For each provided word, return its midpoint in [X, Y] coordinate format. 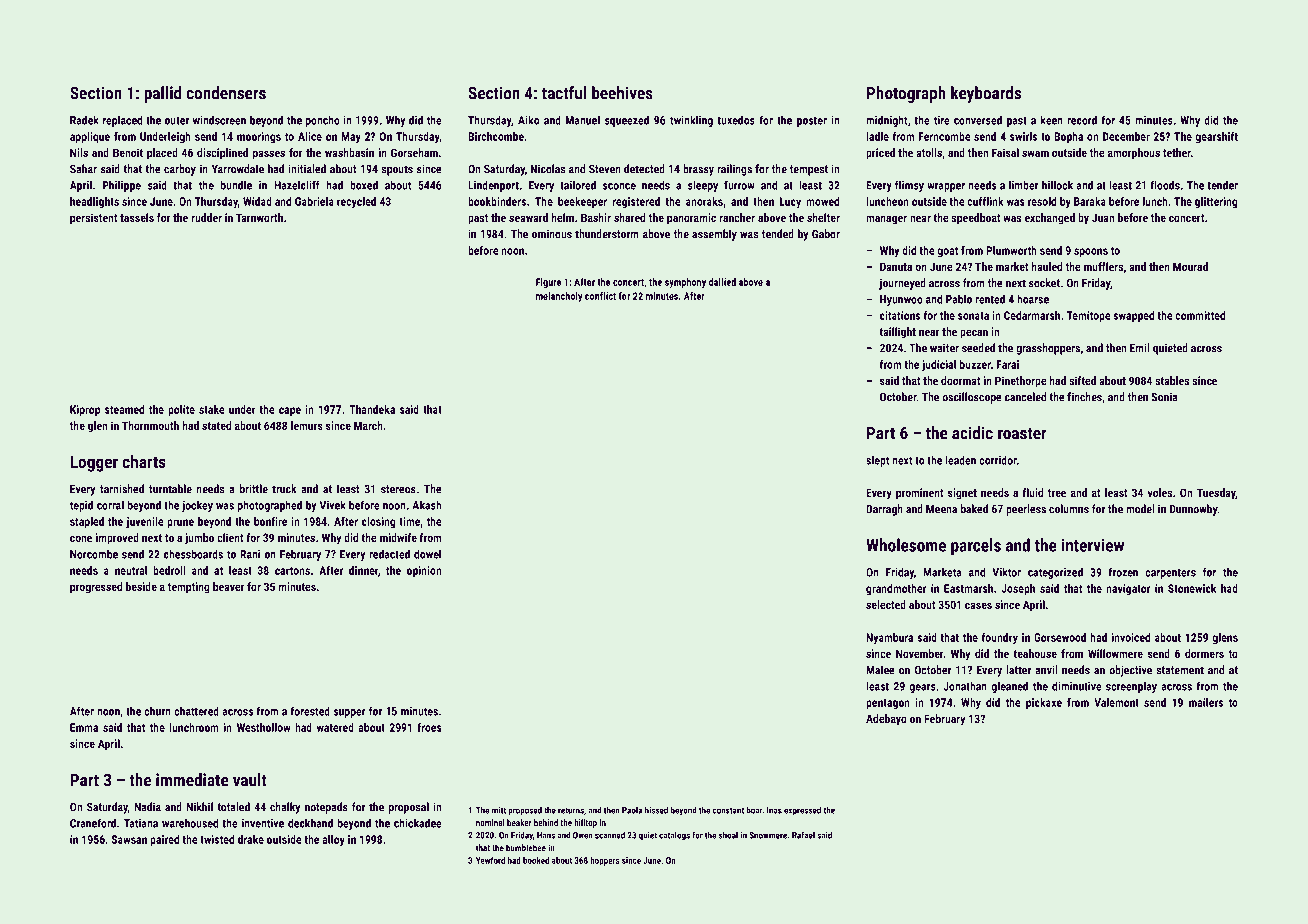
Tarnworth [259, 217]
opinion [424, 571]
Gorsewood [1060, 637]
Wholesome [906, 545]
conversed [978, 120]
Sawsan [129, 839]
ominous [552, 234]
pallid [162, 94]
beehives [622, 93]
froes [429, 727]
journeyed [902, 284]
